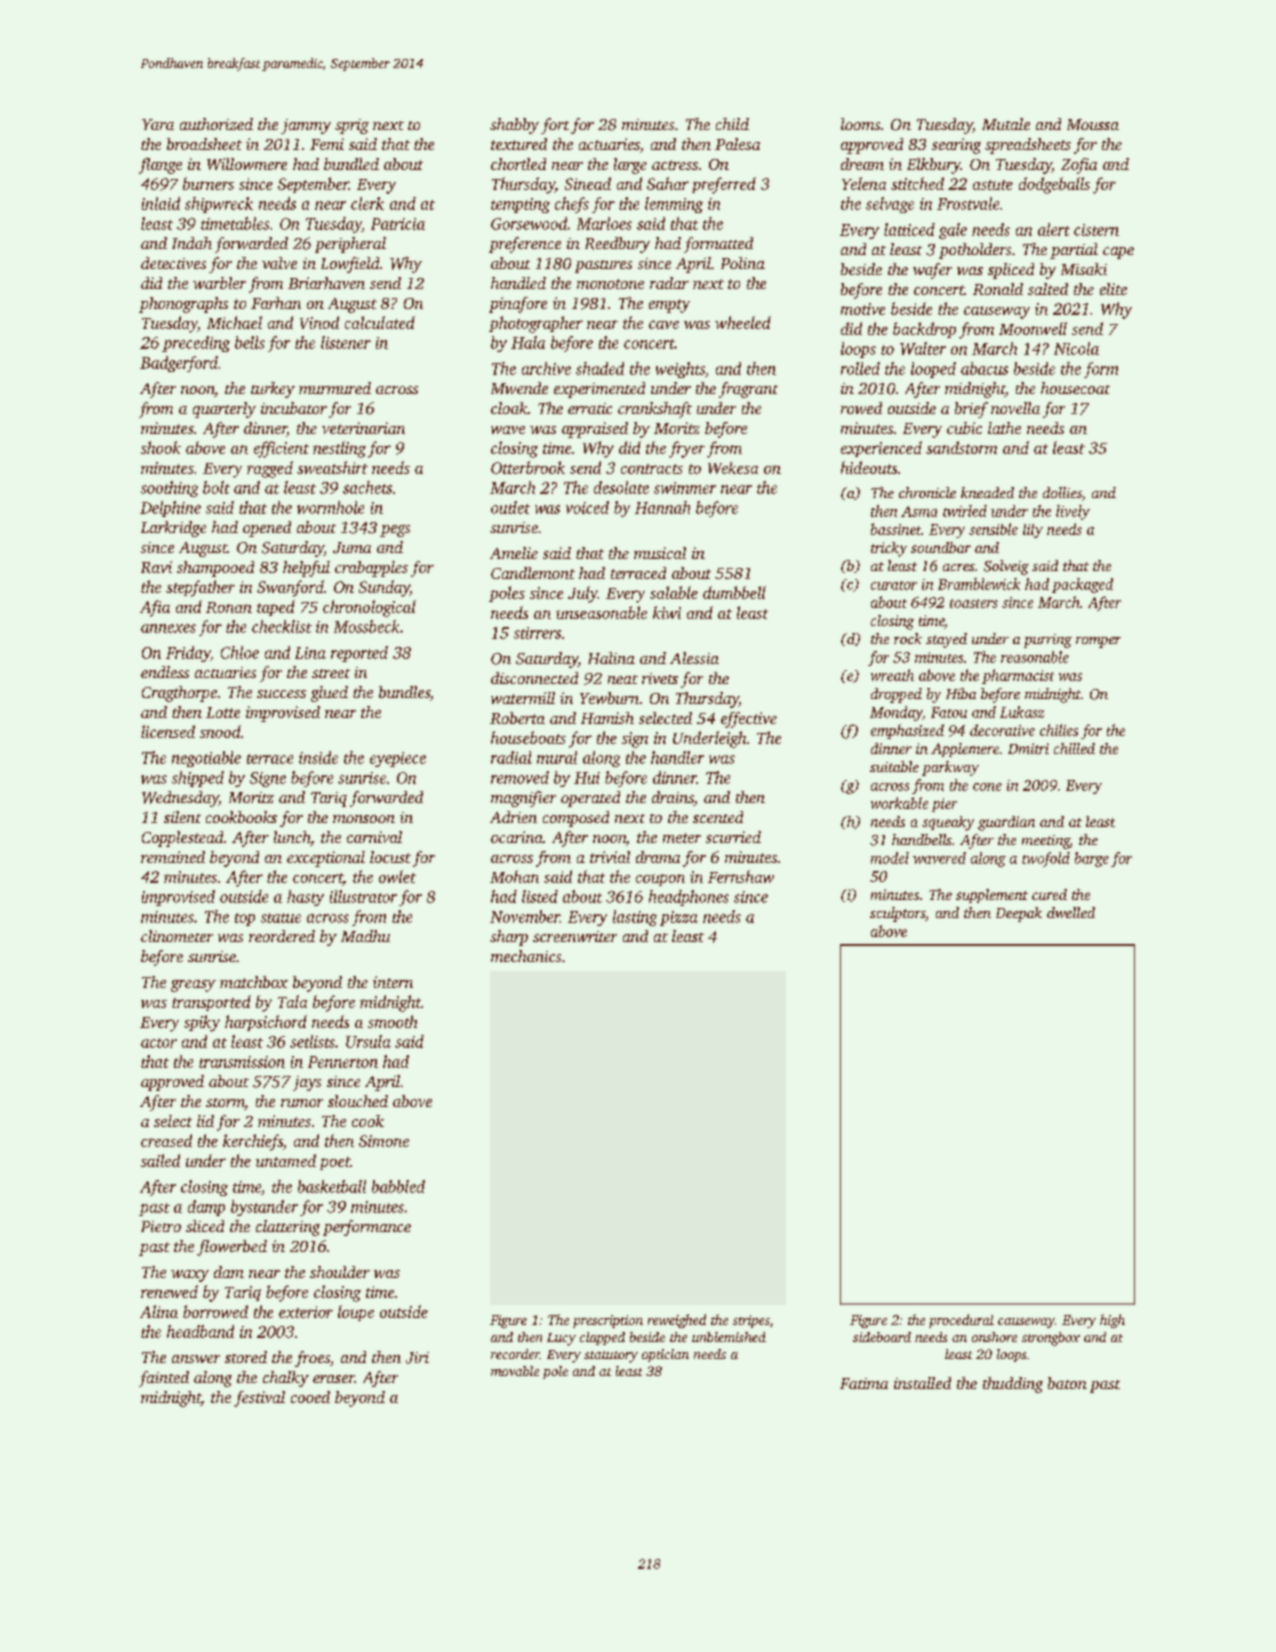  I want to click on pizza, so click(679, 918).
